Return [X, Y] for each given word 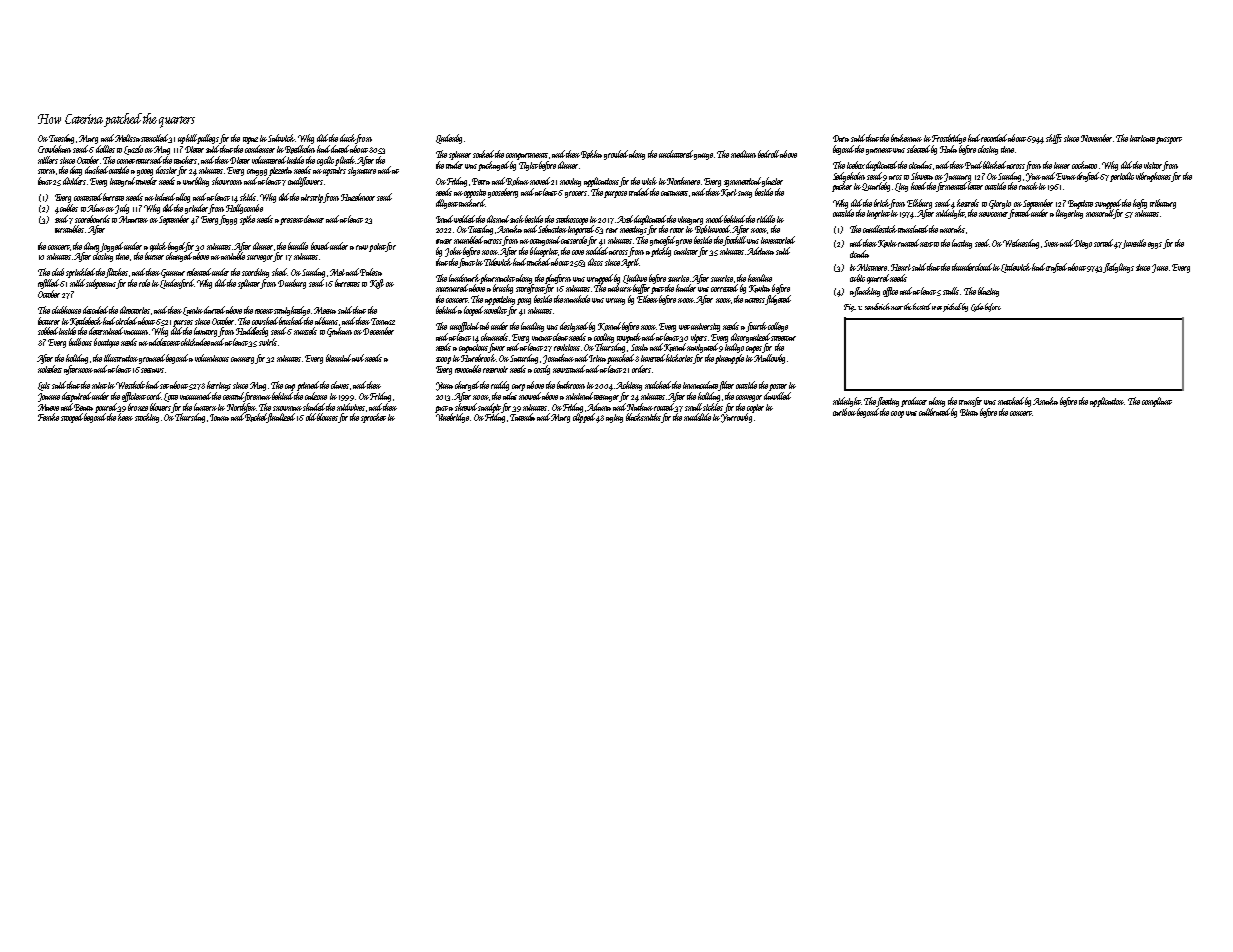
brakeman [906, 138]
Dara [841, 138]
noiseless [50, 369]
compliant [1157, 402]
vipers [699, 338]
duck [348, 139]
